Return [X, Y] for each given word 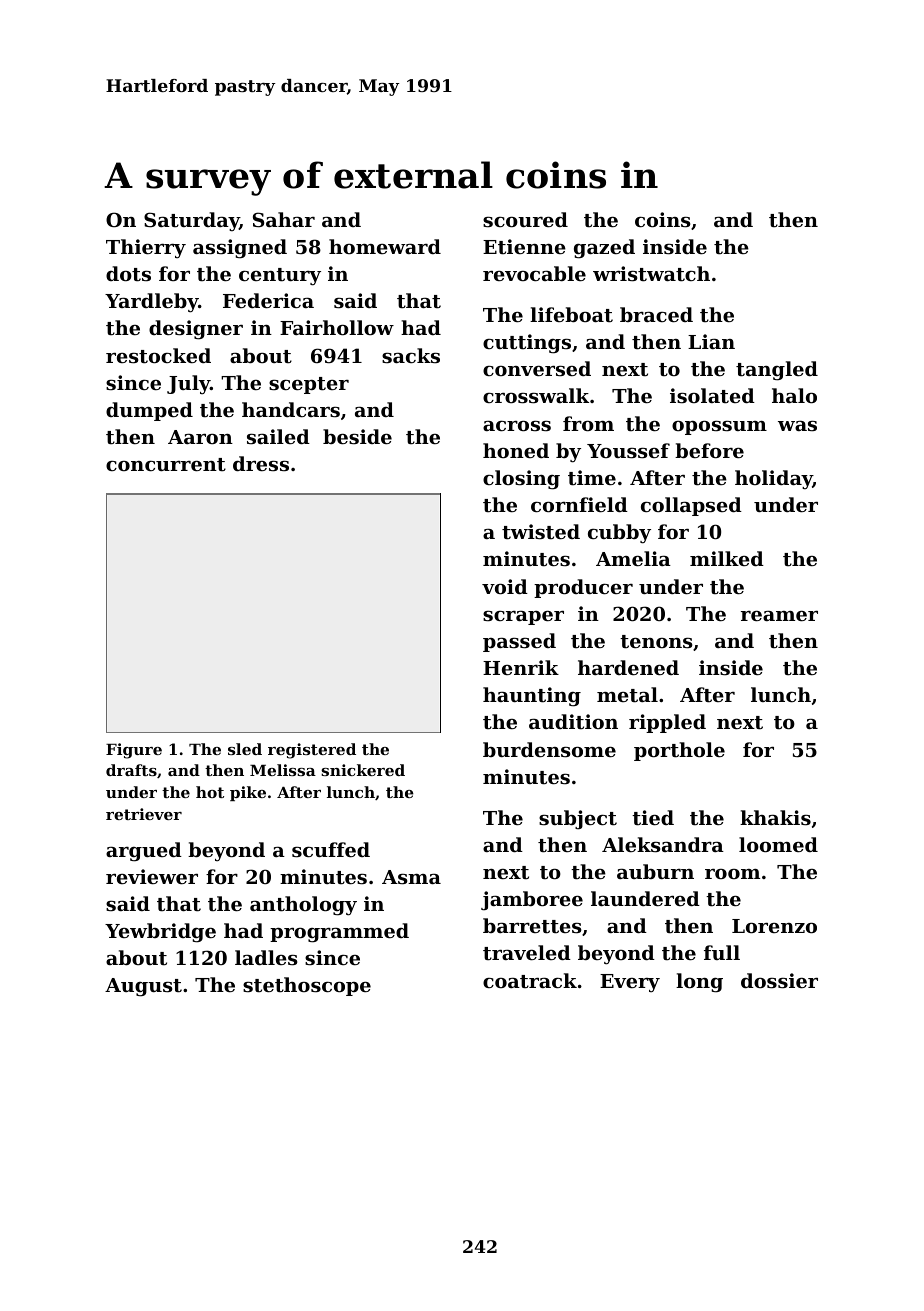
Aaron [200, 437]
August [143, 987]
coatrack [530, 981]
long [699, 983]
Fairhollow [337, 327]
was [797, 426]
